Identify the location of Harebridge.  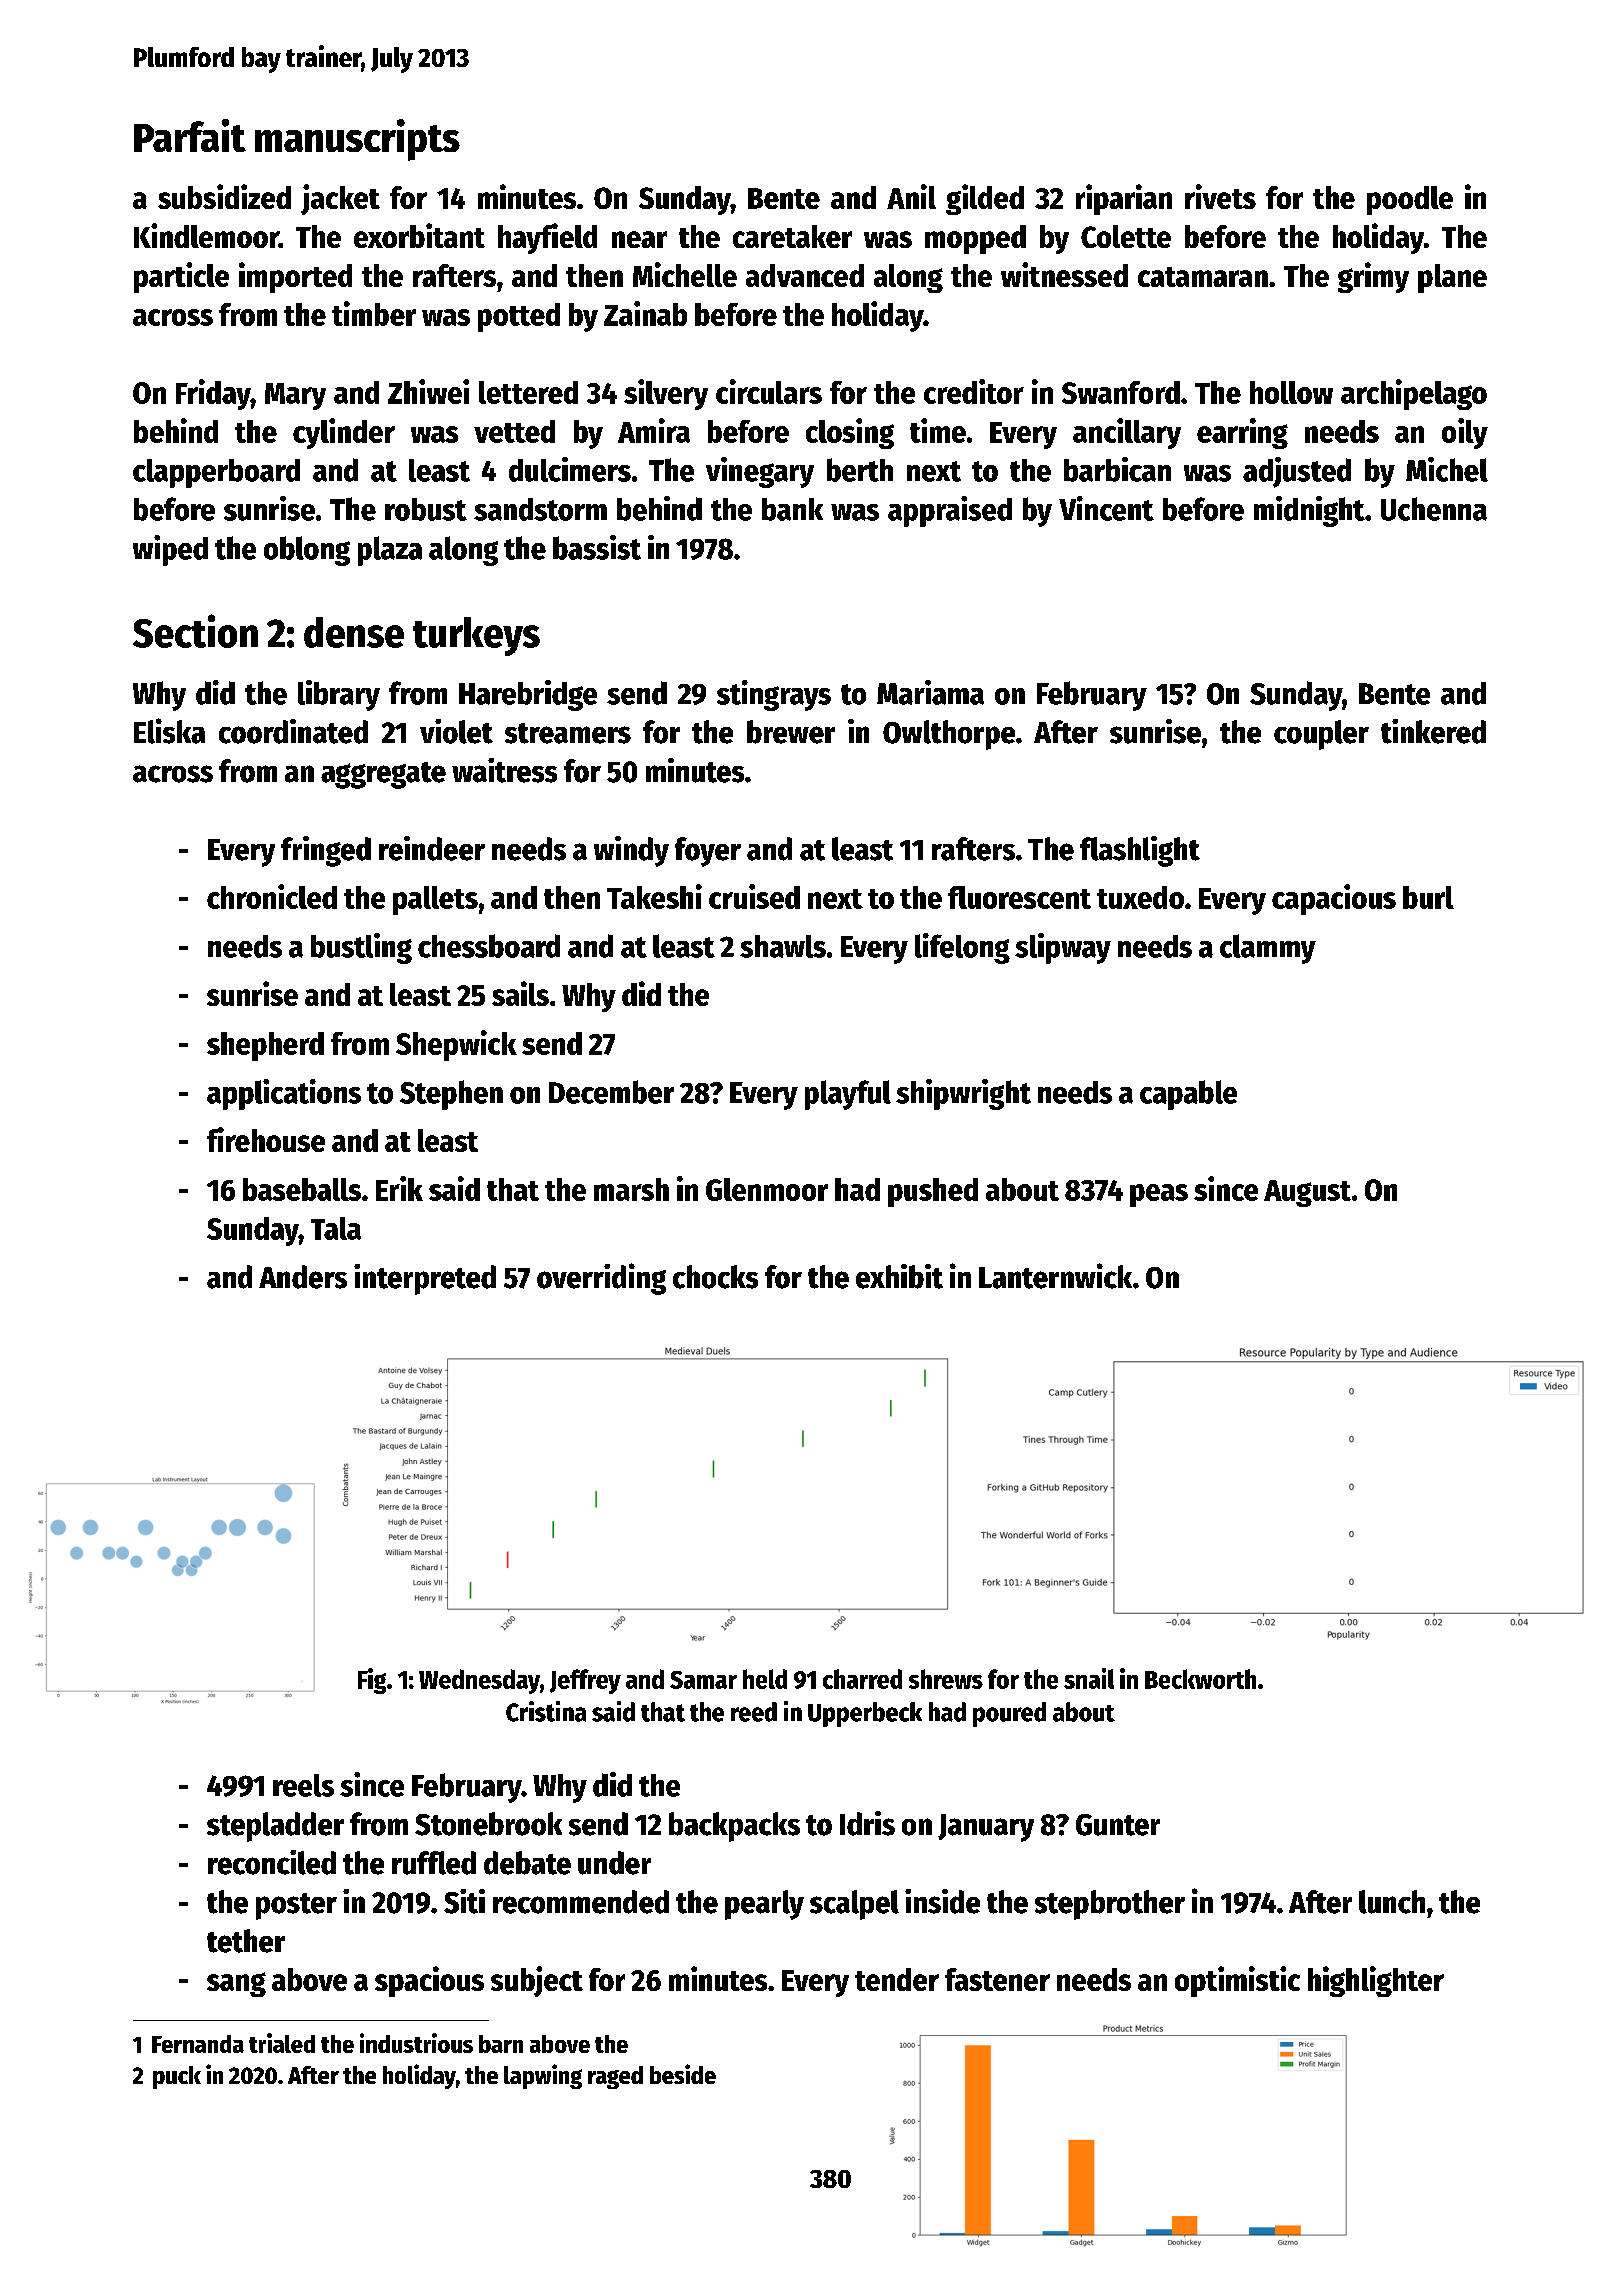
(528, 695).
